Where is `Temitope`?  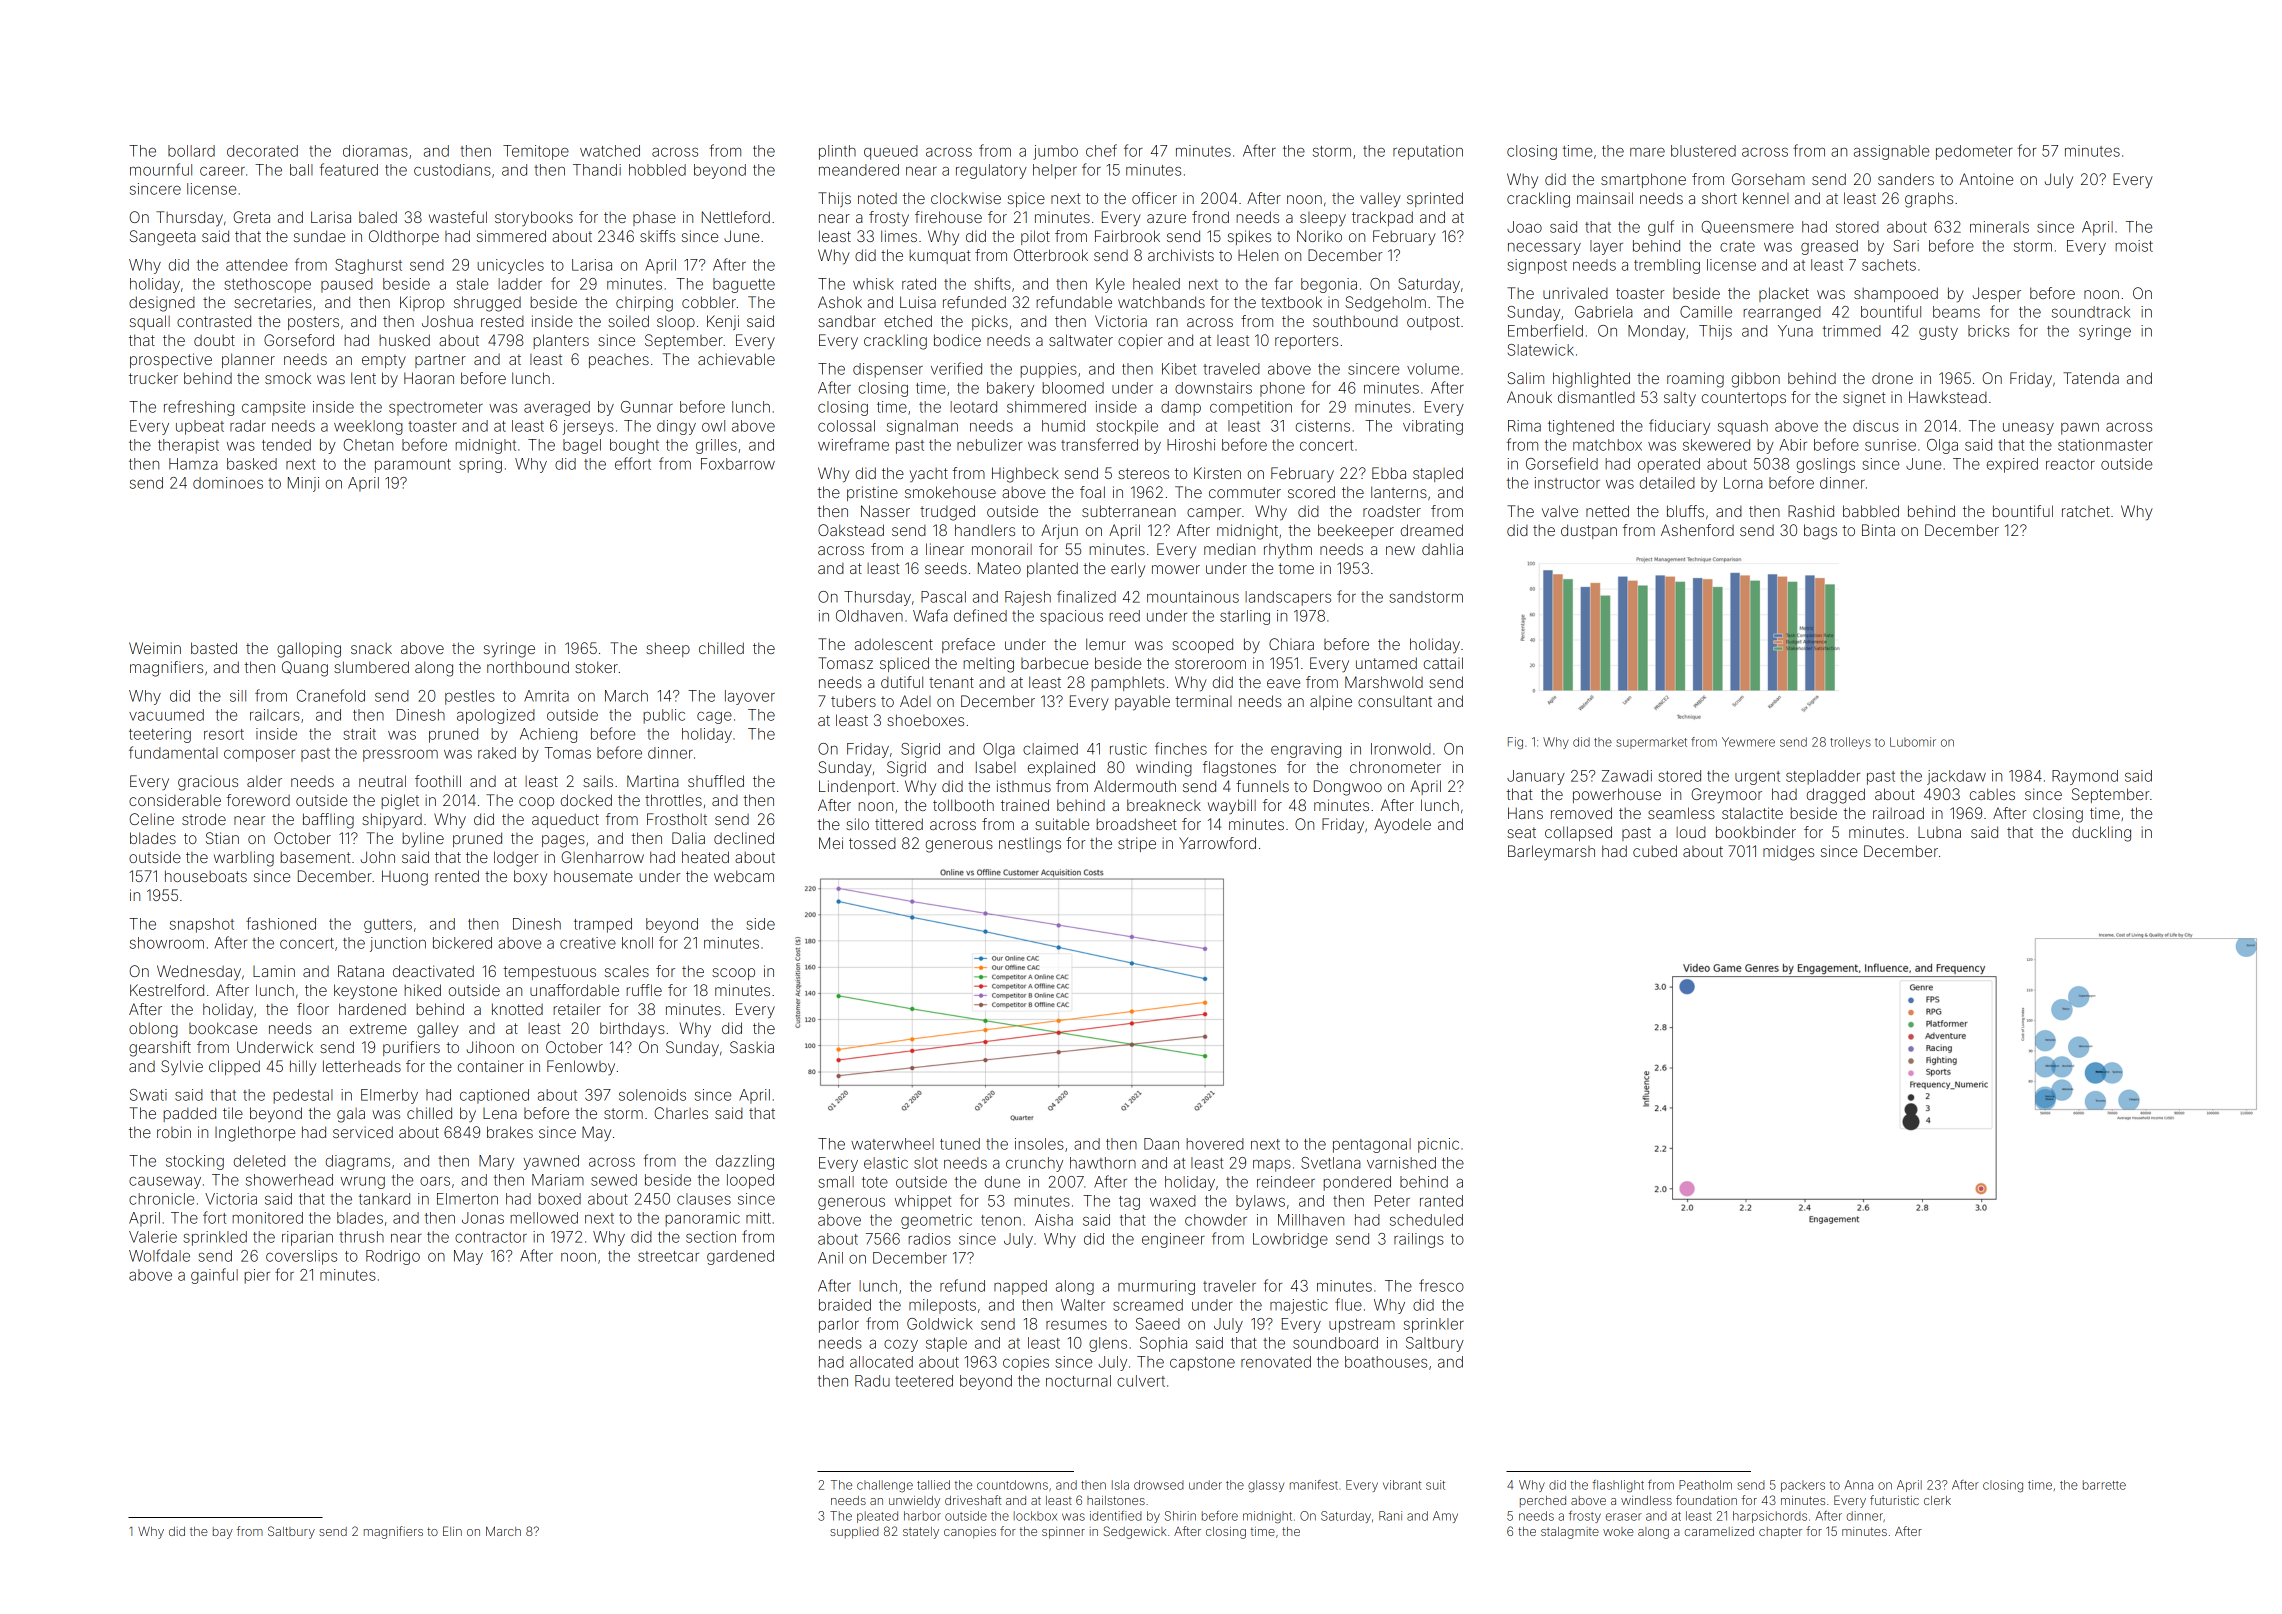 Temitope is located at coordinates (536, 152).
